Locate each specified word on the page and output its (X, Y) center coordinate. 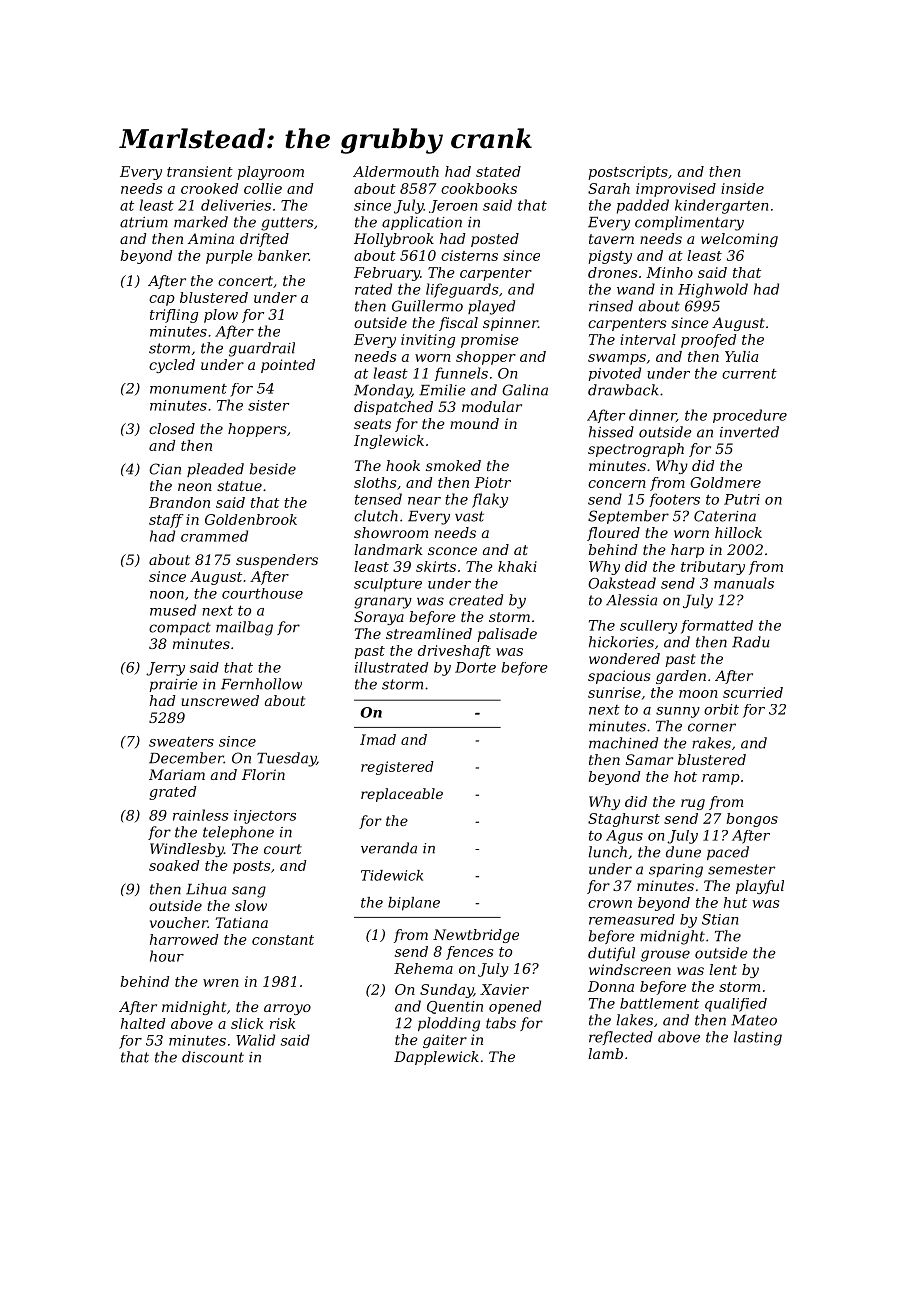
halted (143, 1023)
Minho (669, 272)
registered (397, 768)
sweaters (181, 742)
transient (200, 171)
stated (498, 171)
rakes (711, 743)
